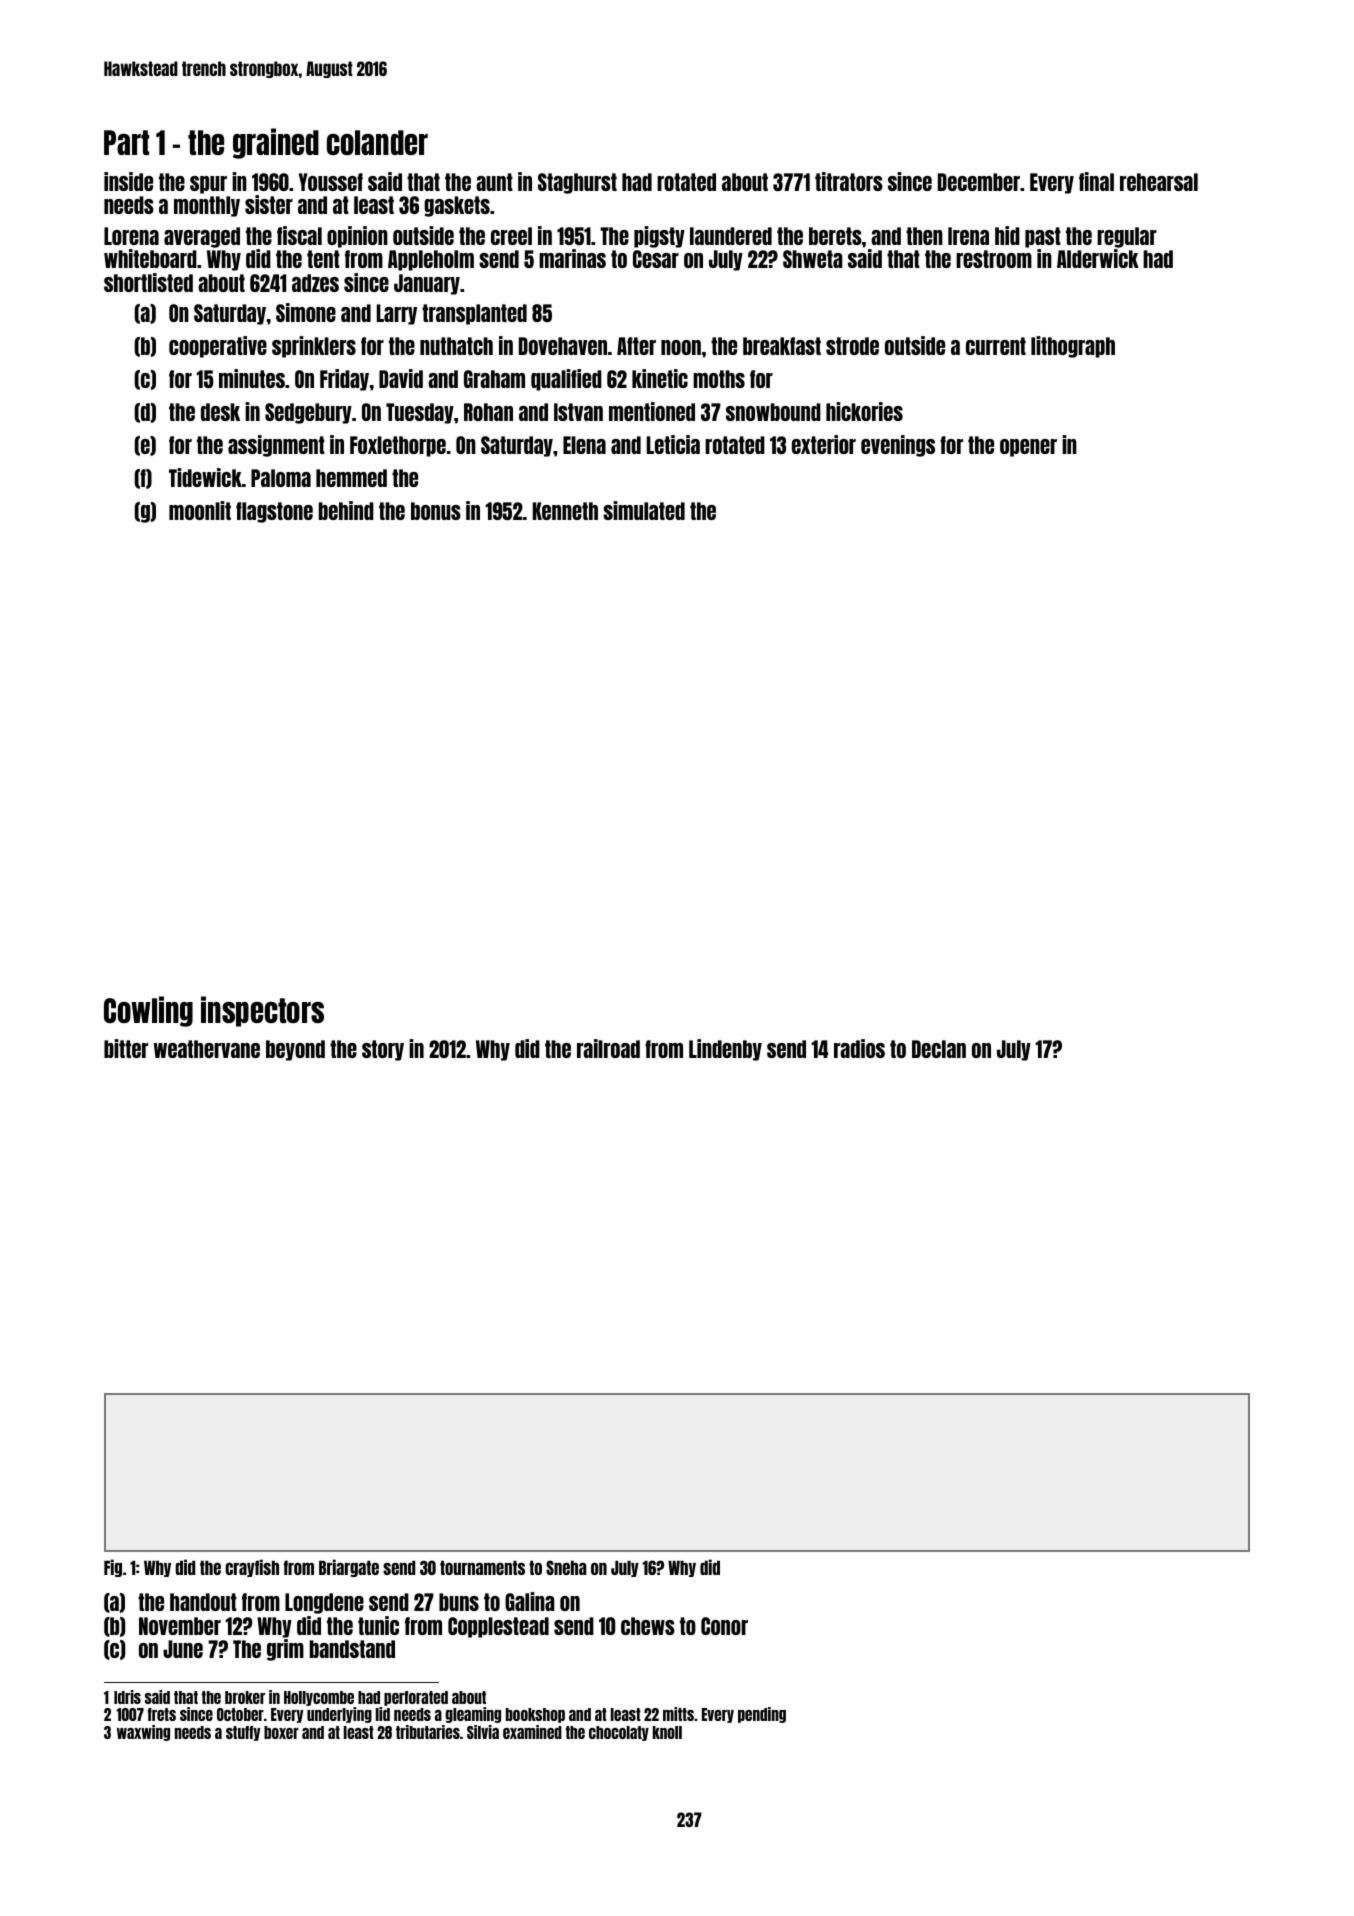 The width and height of the document is (1354, 1916). What do you see at coordinates (299, 235) in the document?
I see `fiscal` at bounding box center [299, 235].
